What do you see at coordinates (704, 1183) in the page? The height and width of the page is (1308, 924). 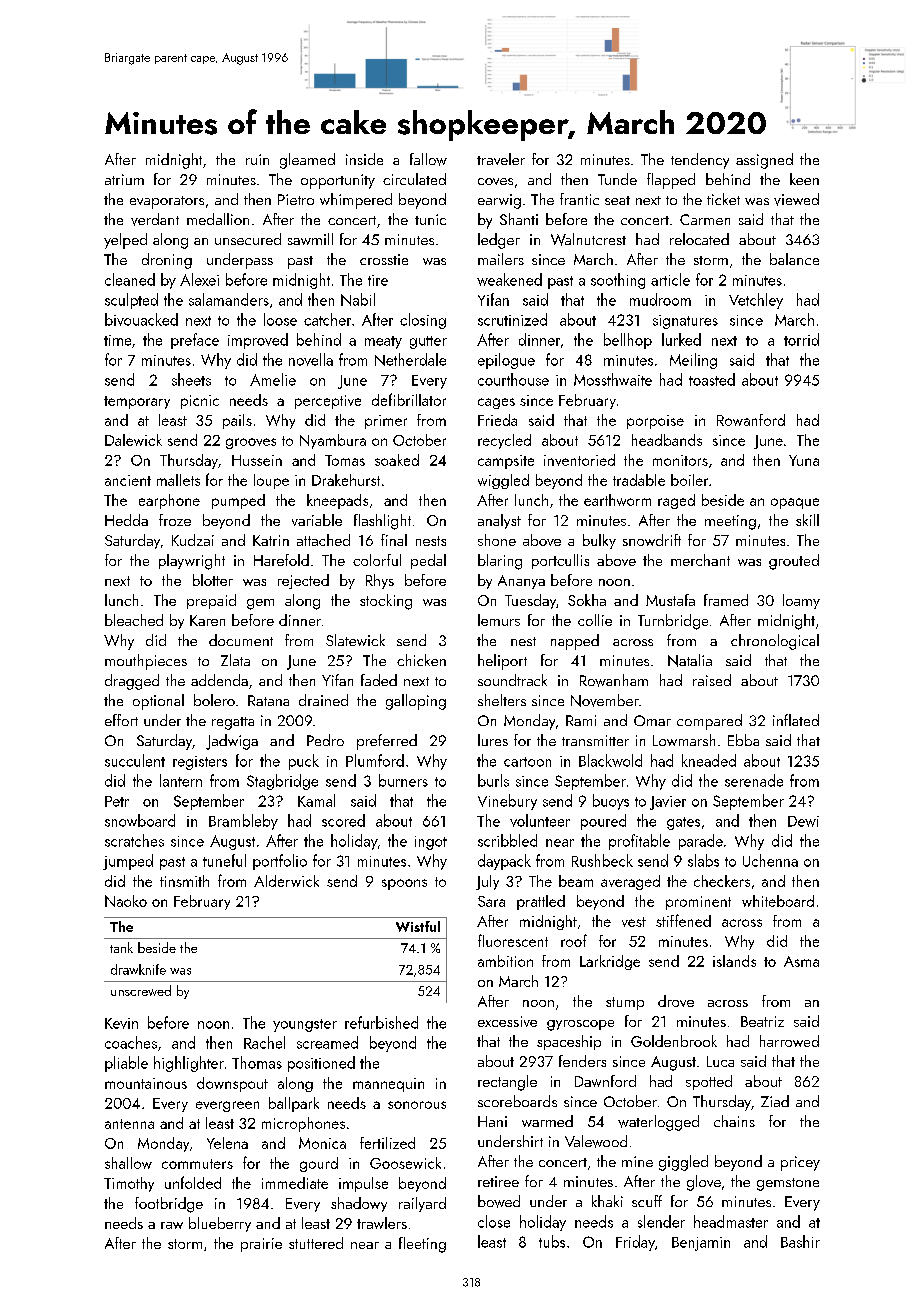 I see `glove` at bounding box center [704, 1183].
